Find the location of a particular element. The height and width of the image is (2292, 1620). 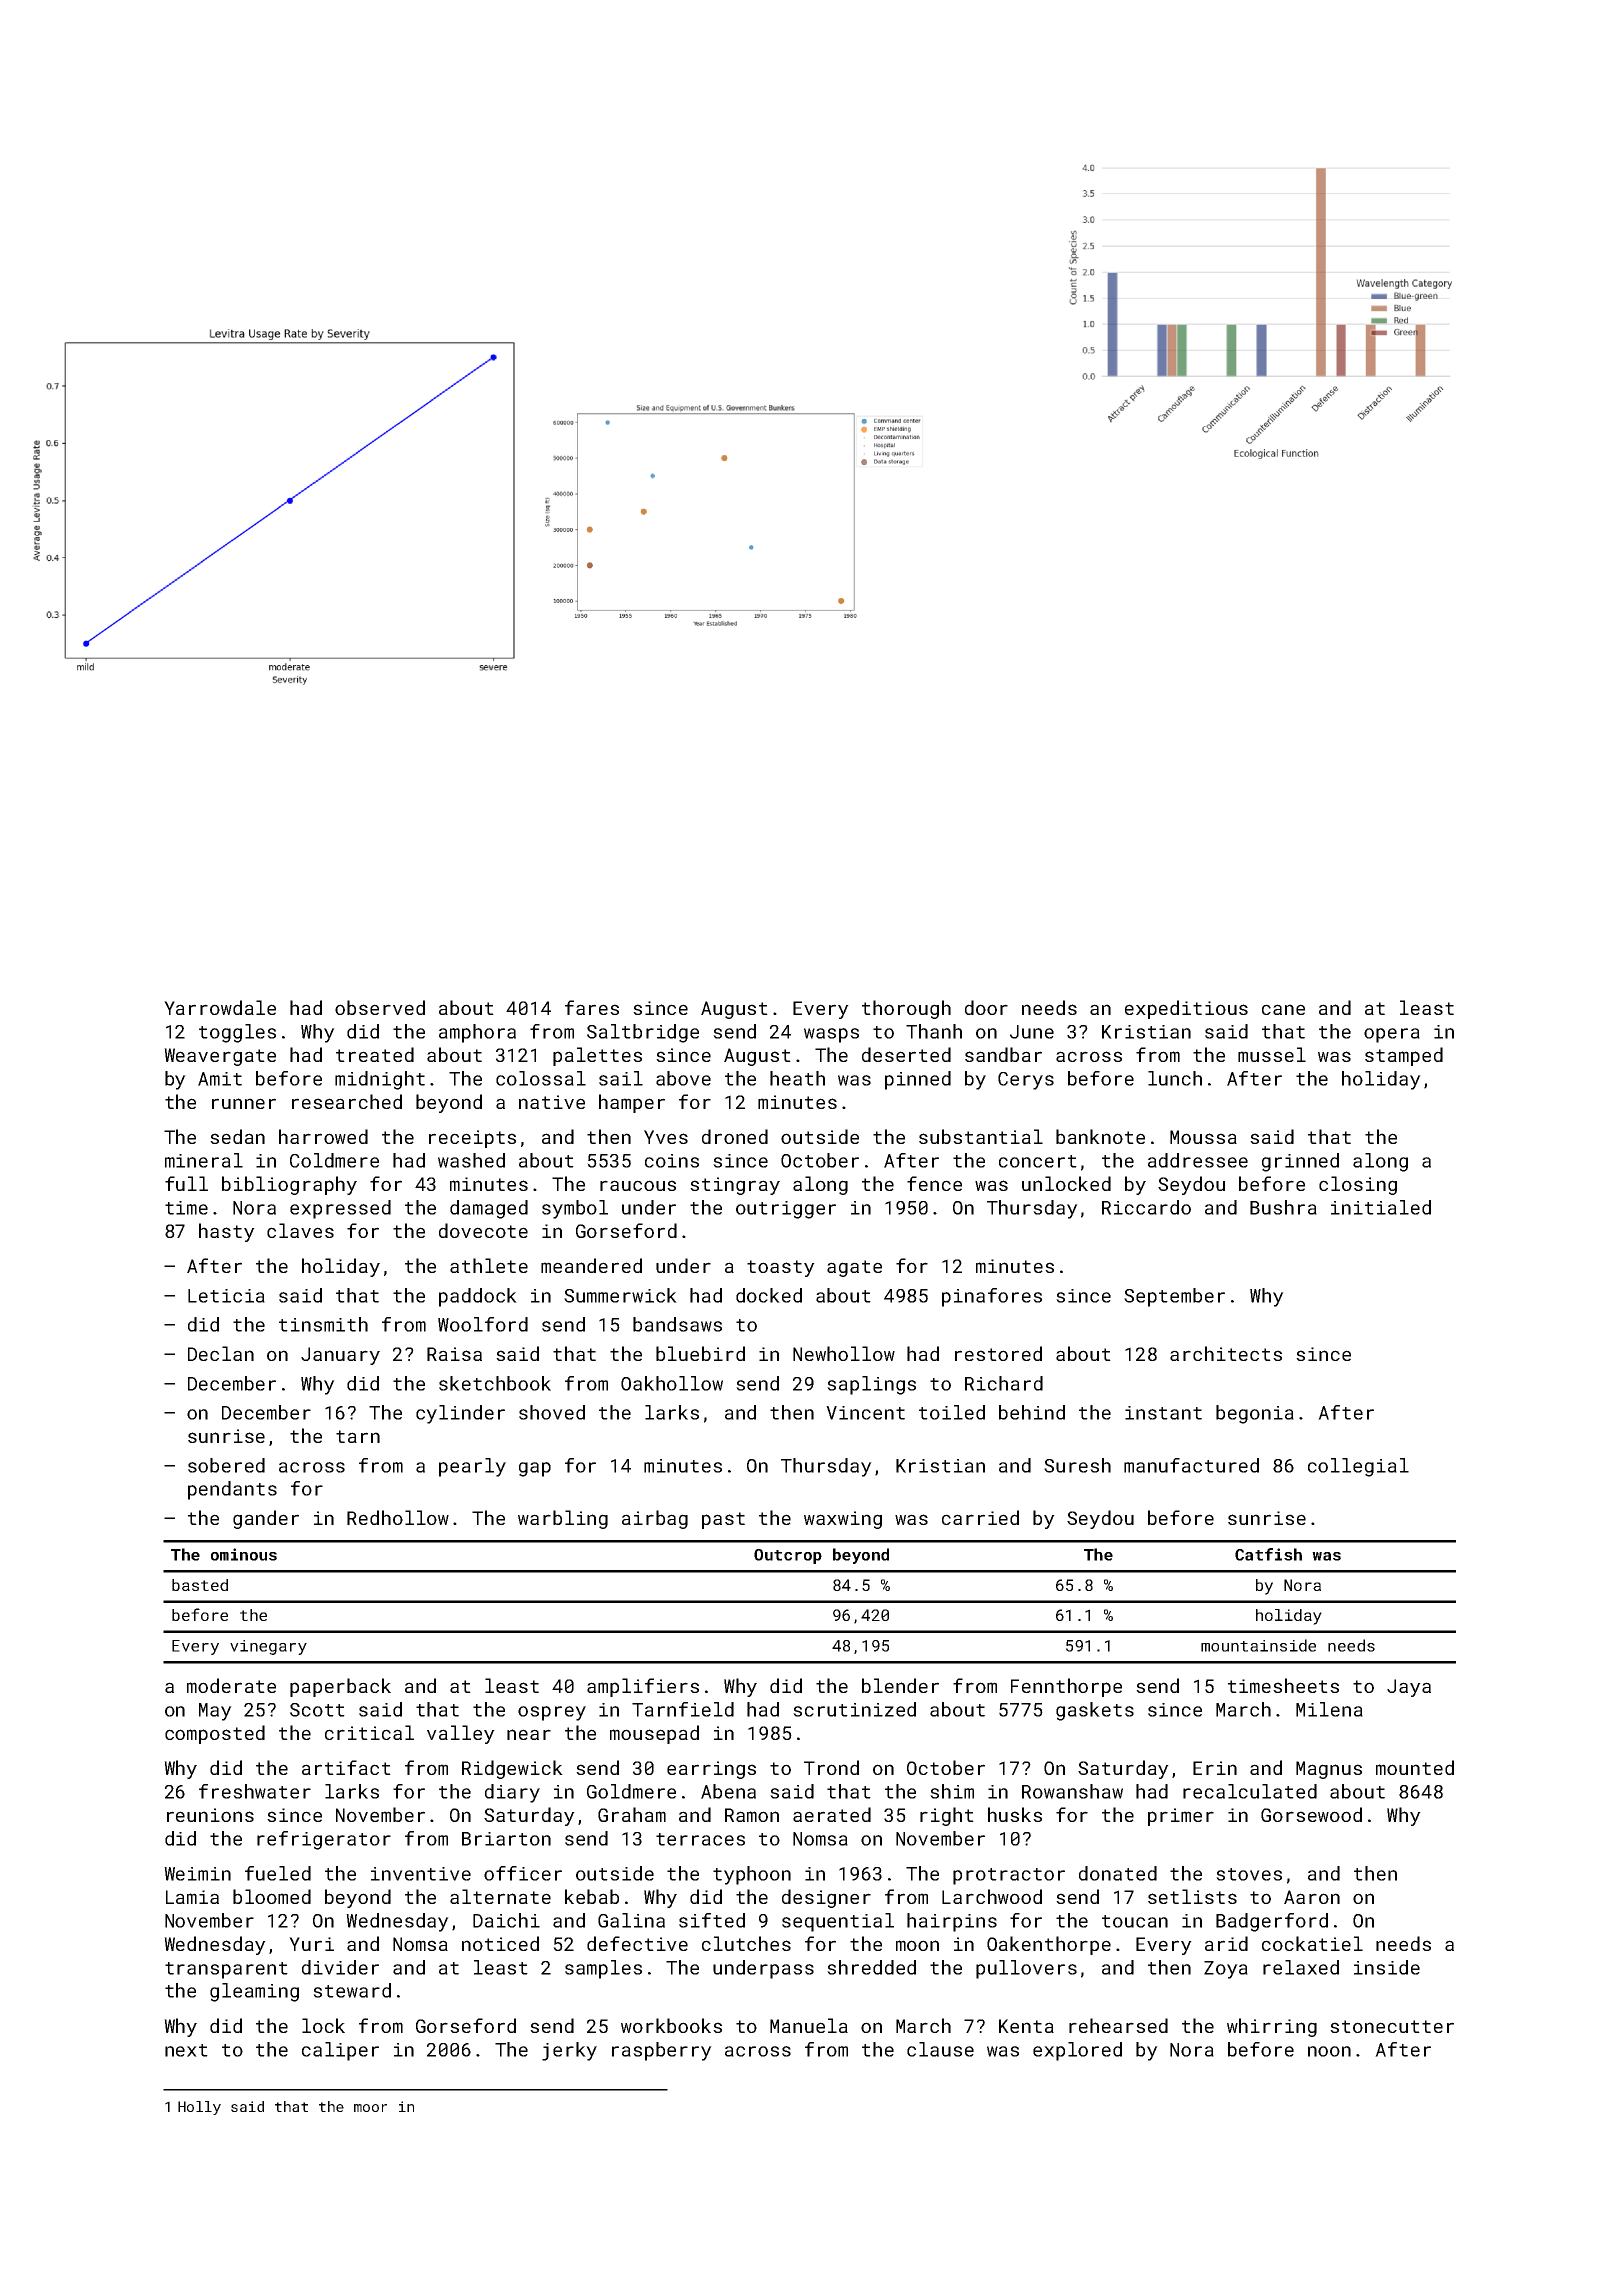

clause is located at coordinates (940, 2049).
